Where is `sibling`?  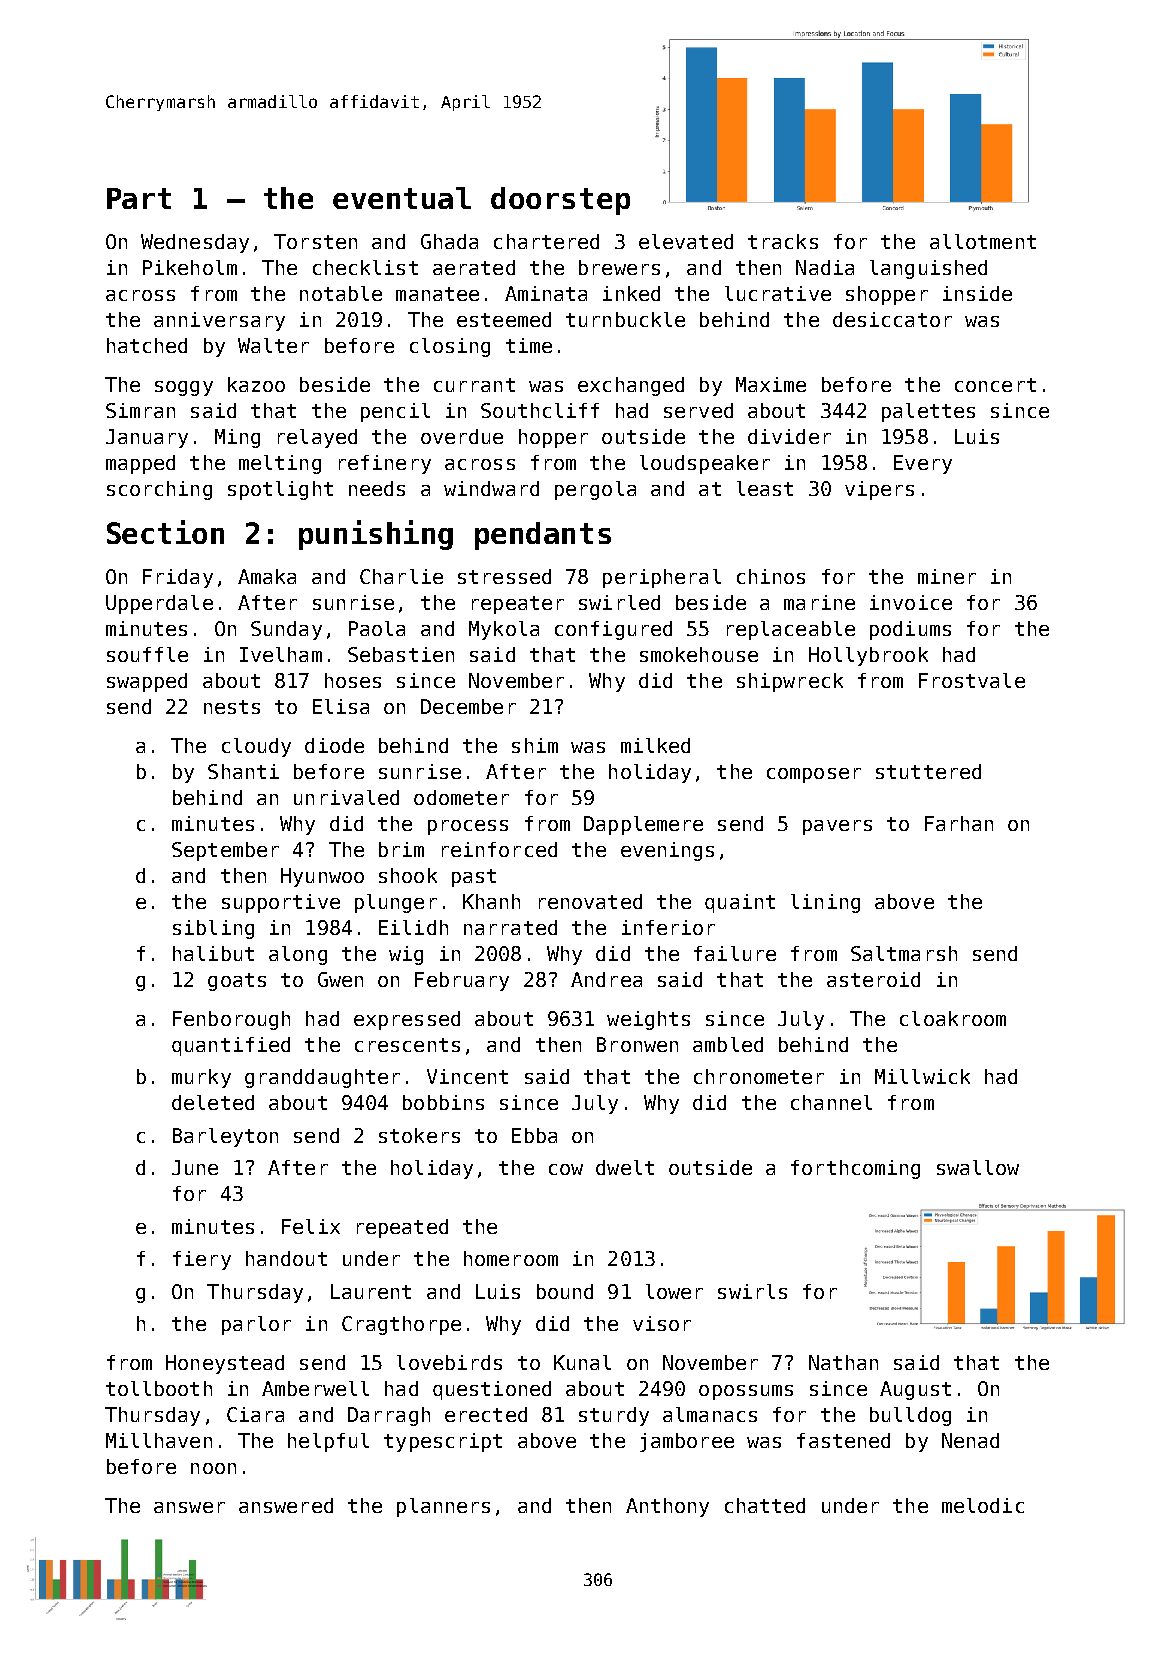
sibling is located at coordinates (213, 929).
